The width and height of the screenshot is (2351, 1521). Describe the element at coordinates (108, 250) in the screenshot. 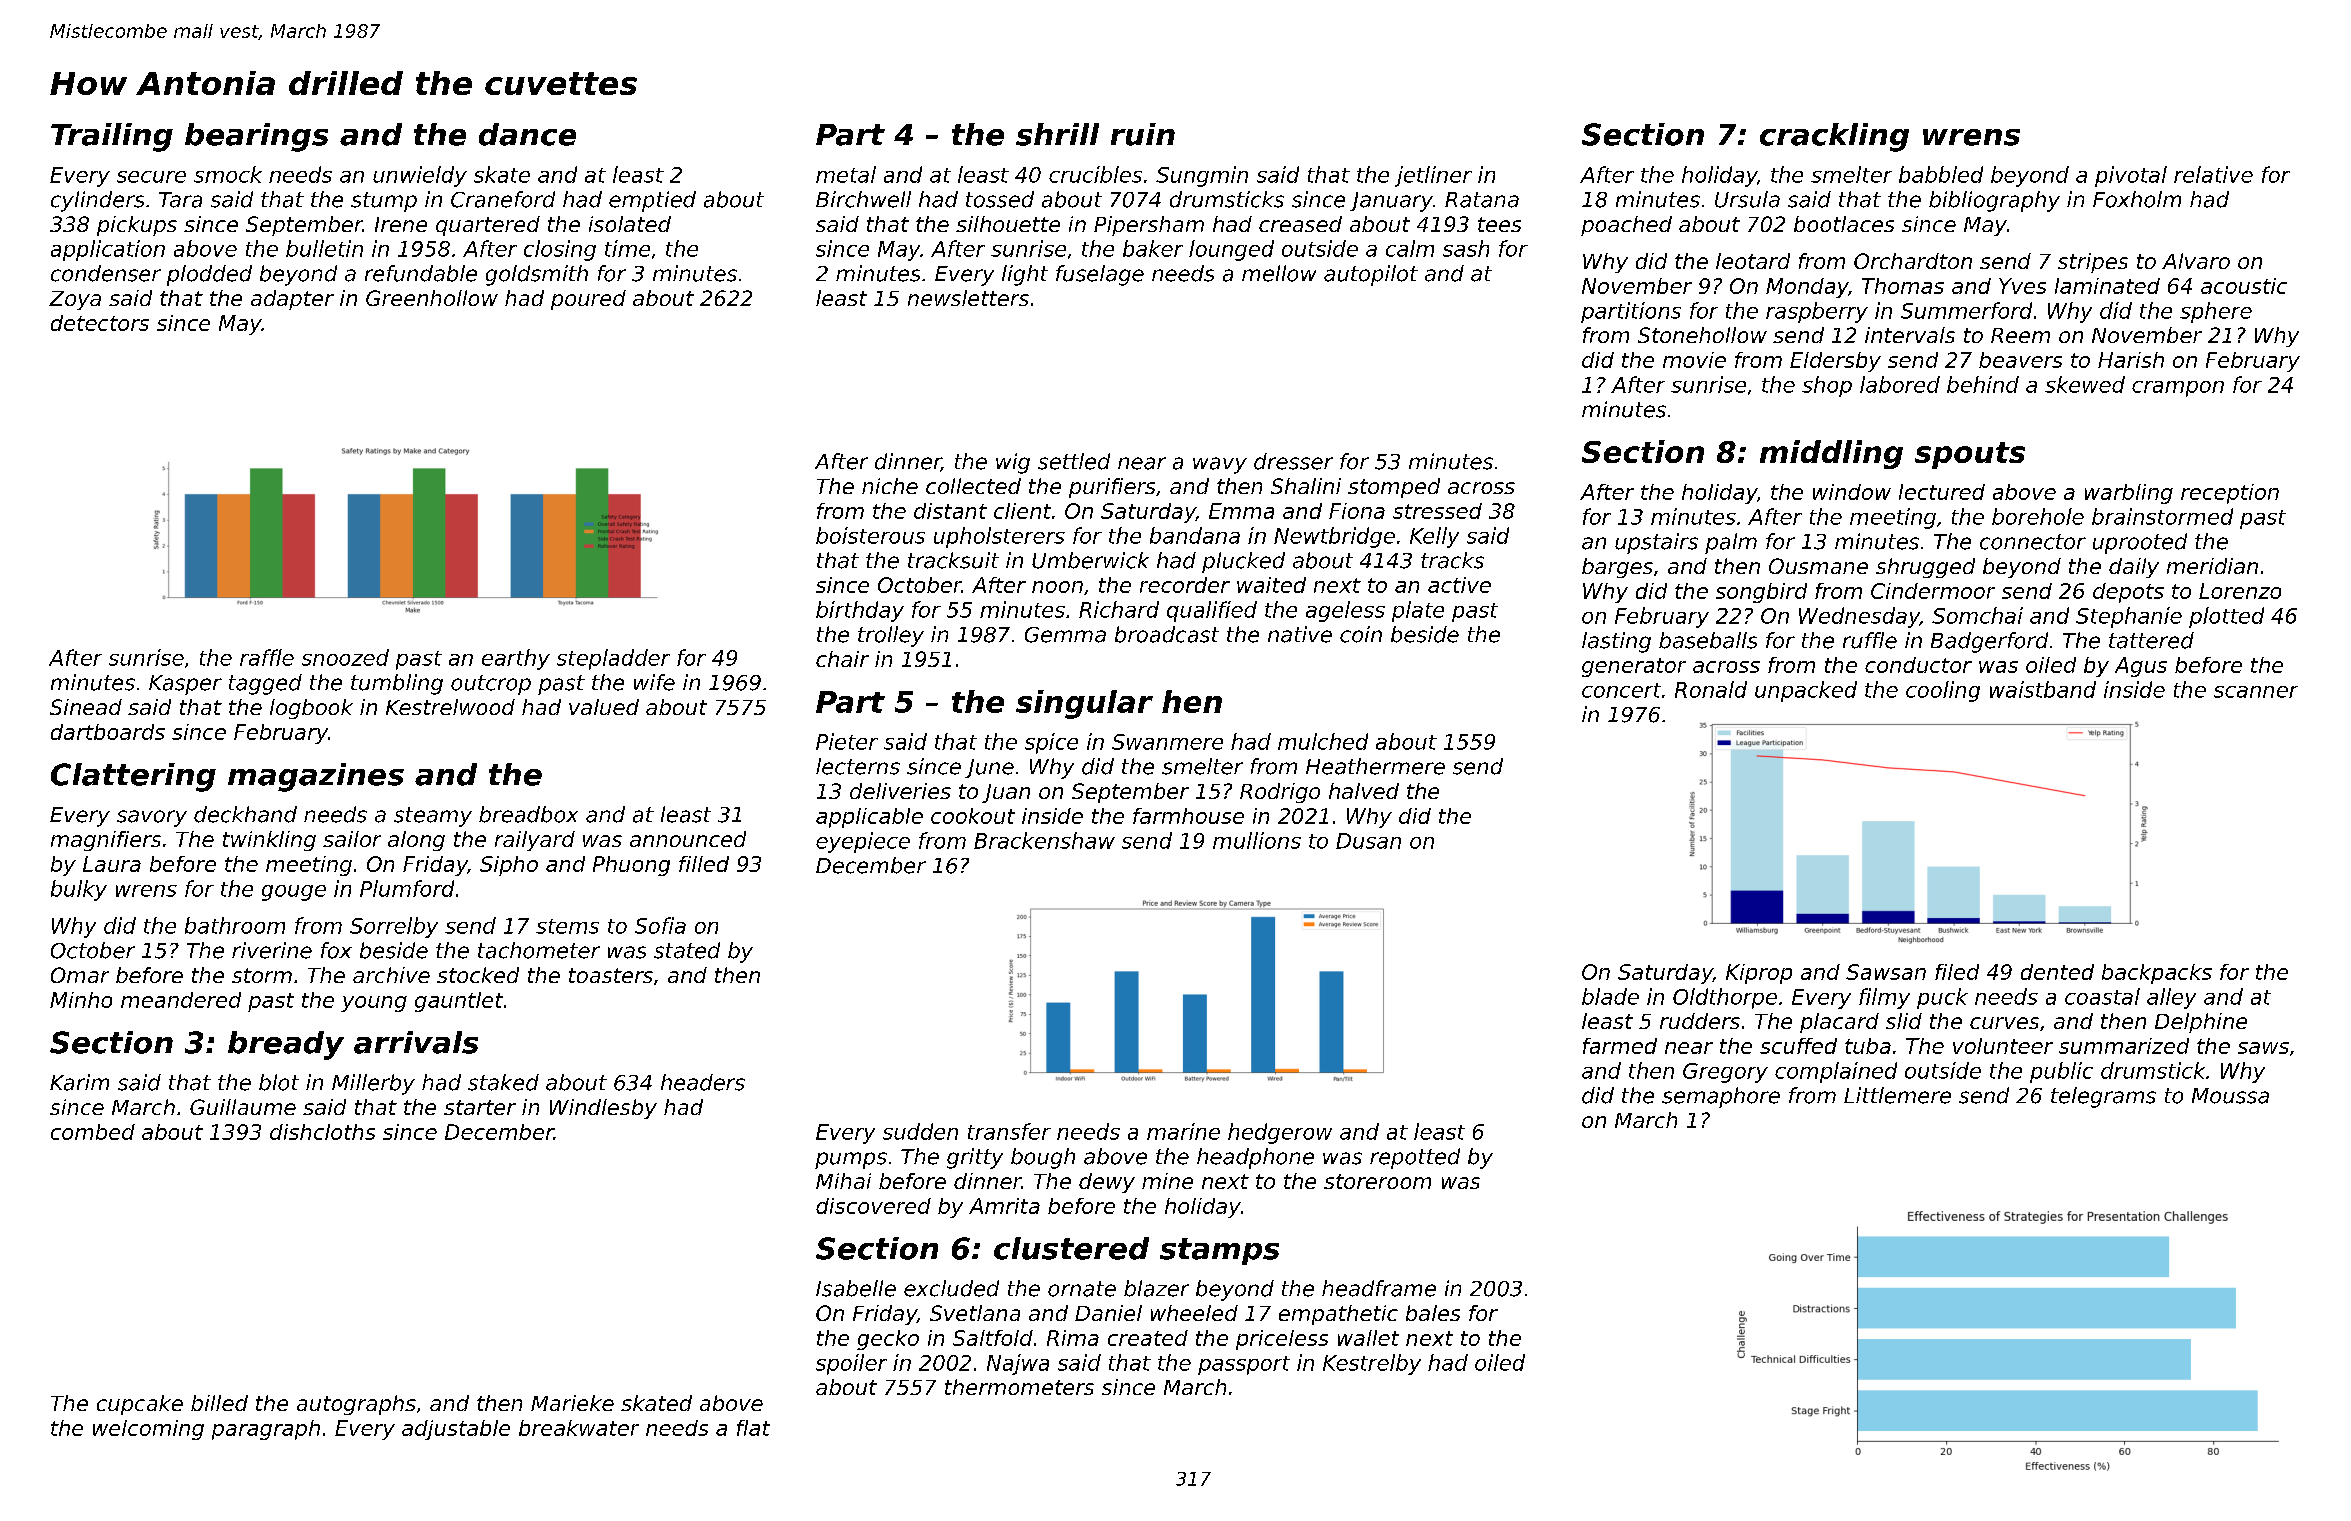

I see `application` at that location.
